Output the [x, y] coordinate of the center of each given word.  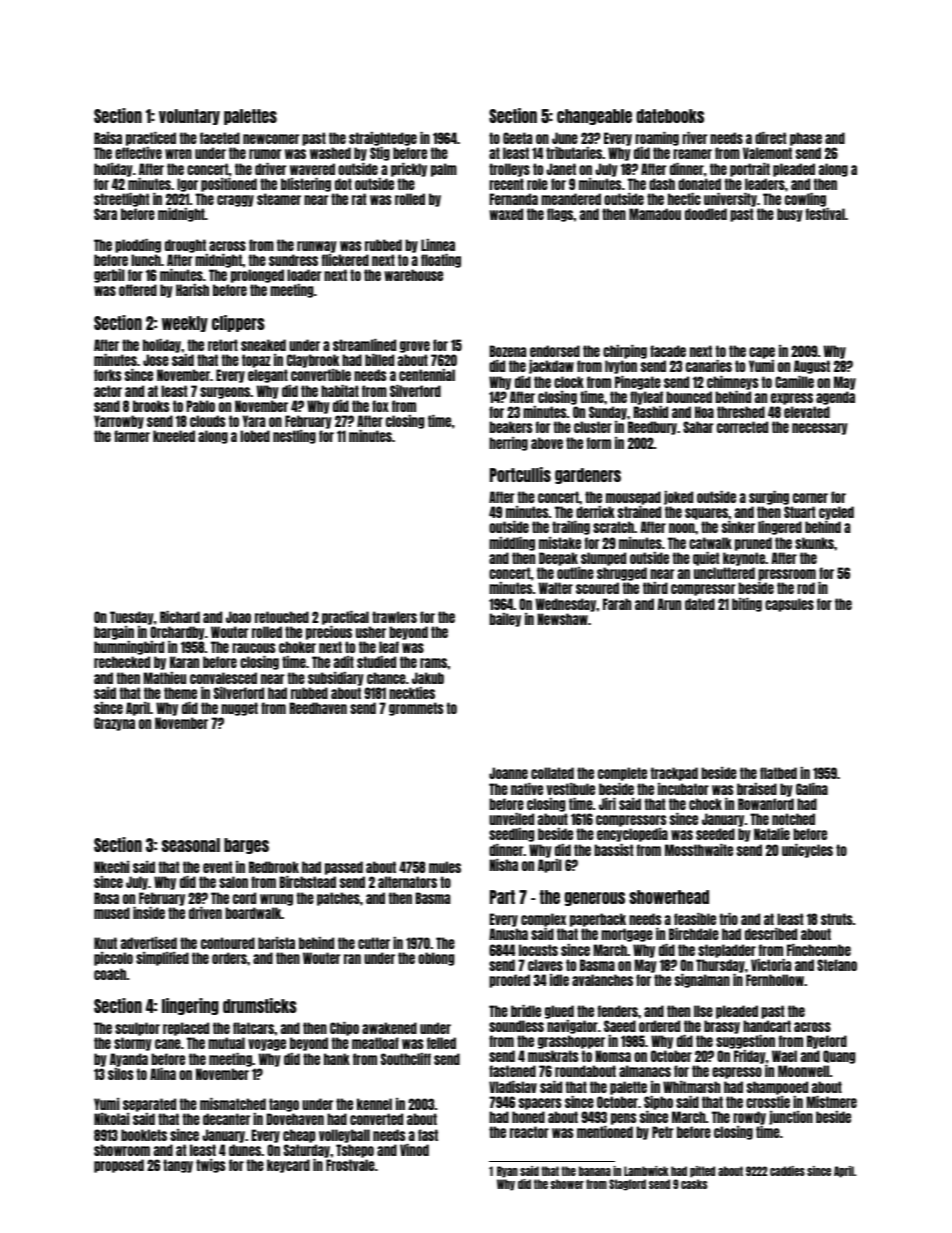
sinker [738, 527]
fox [380, 406]
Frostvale [350, 1165]
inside [149, 913]
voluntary [189, 117]
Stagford [627, 1185]
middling [512, 544]
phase [806, 139]
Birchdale [694, 934]
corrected [742, 427]
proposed [119, 1166]
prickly [409, 170]
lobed [255, 436]
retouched [282, 617]
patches [338, 899]
